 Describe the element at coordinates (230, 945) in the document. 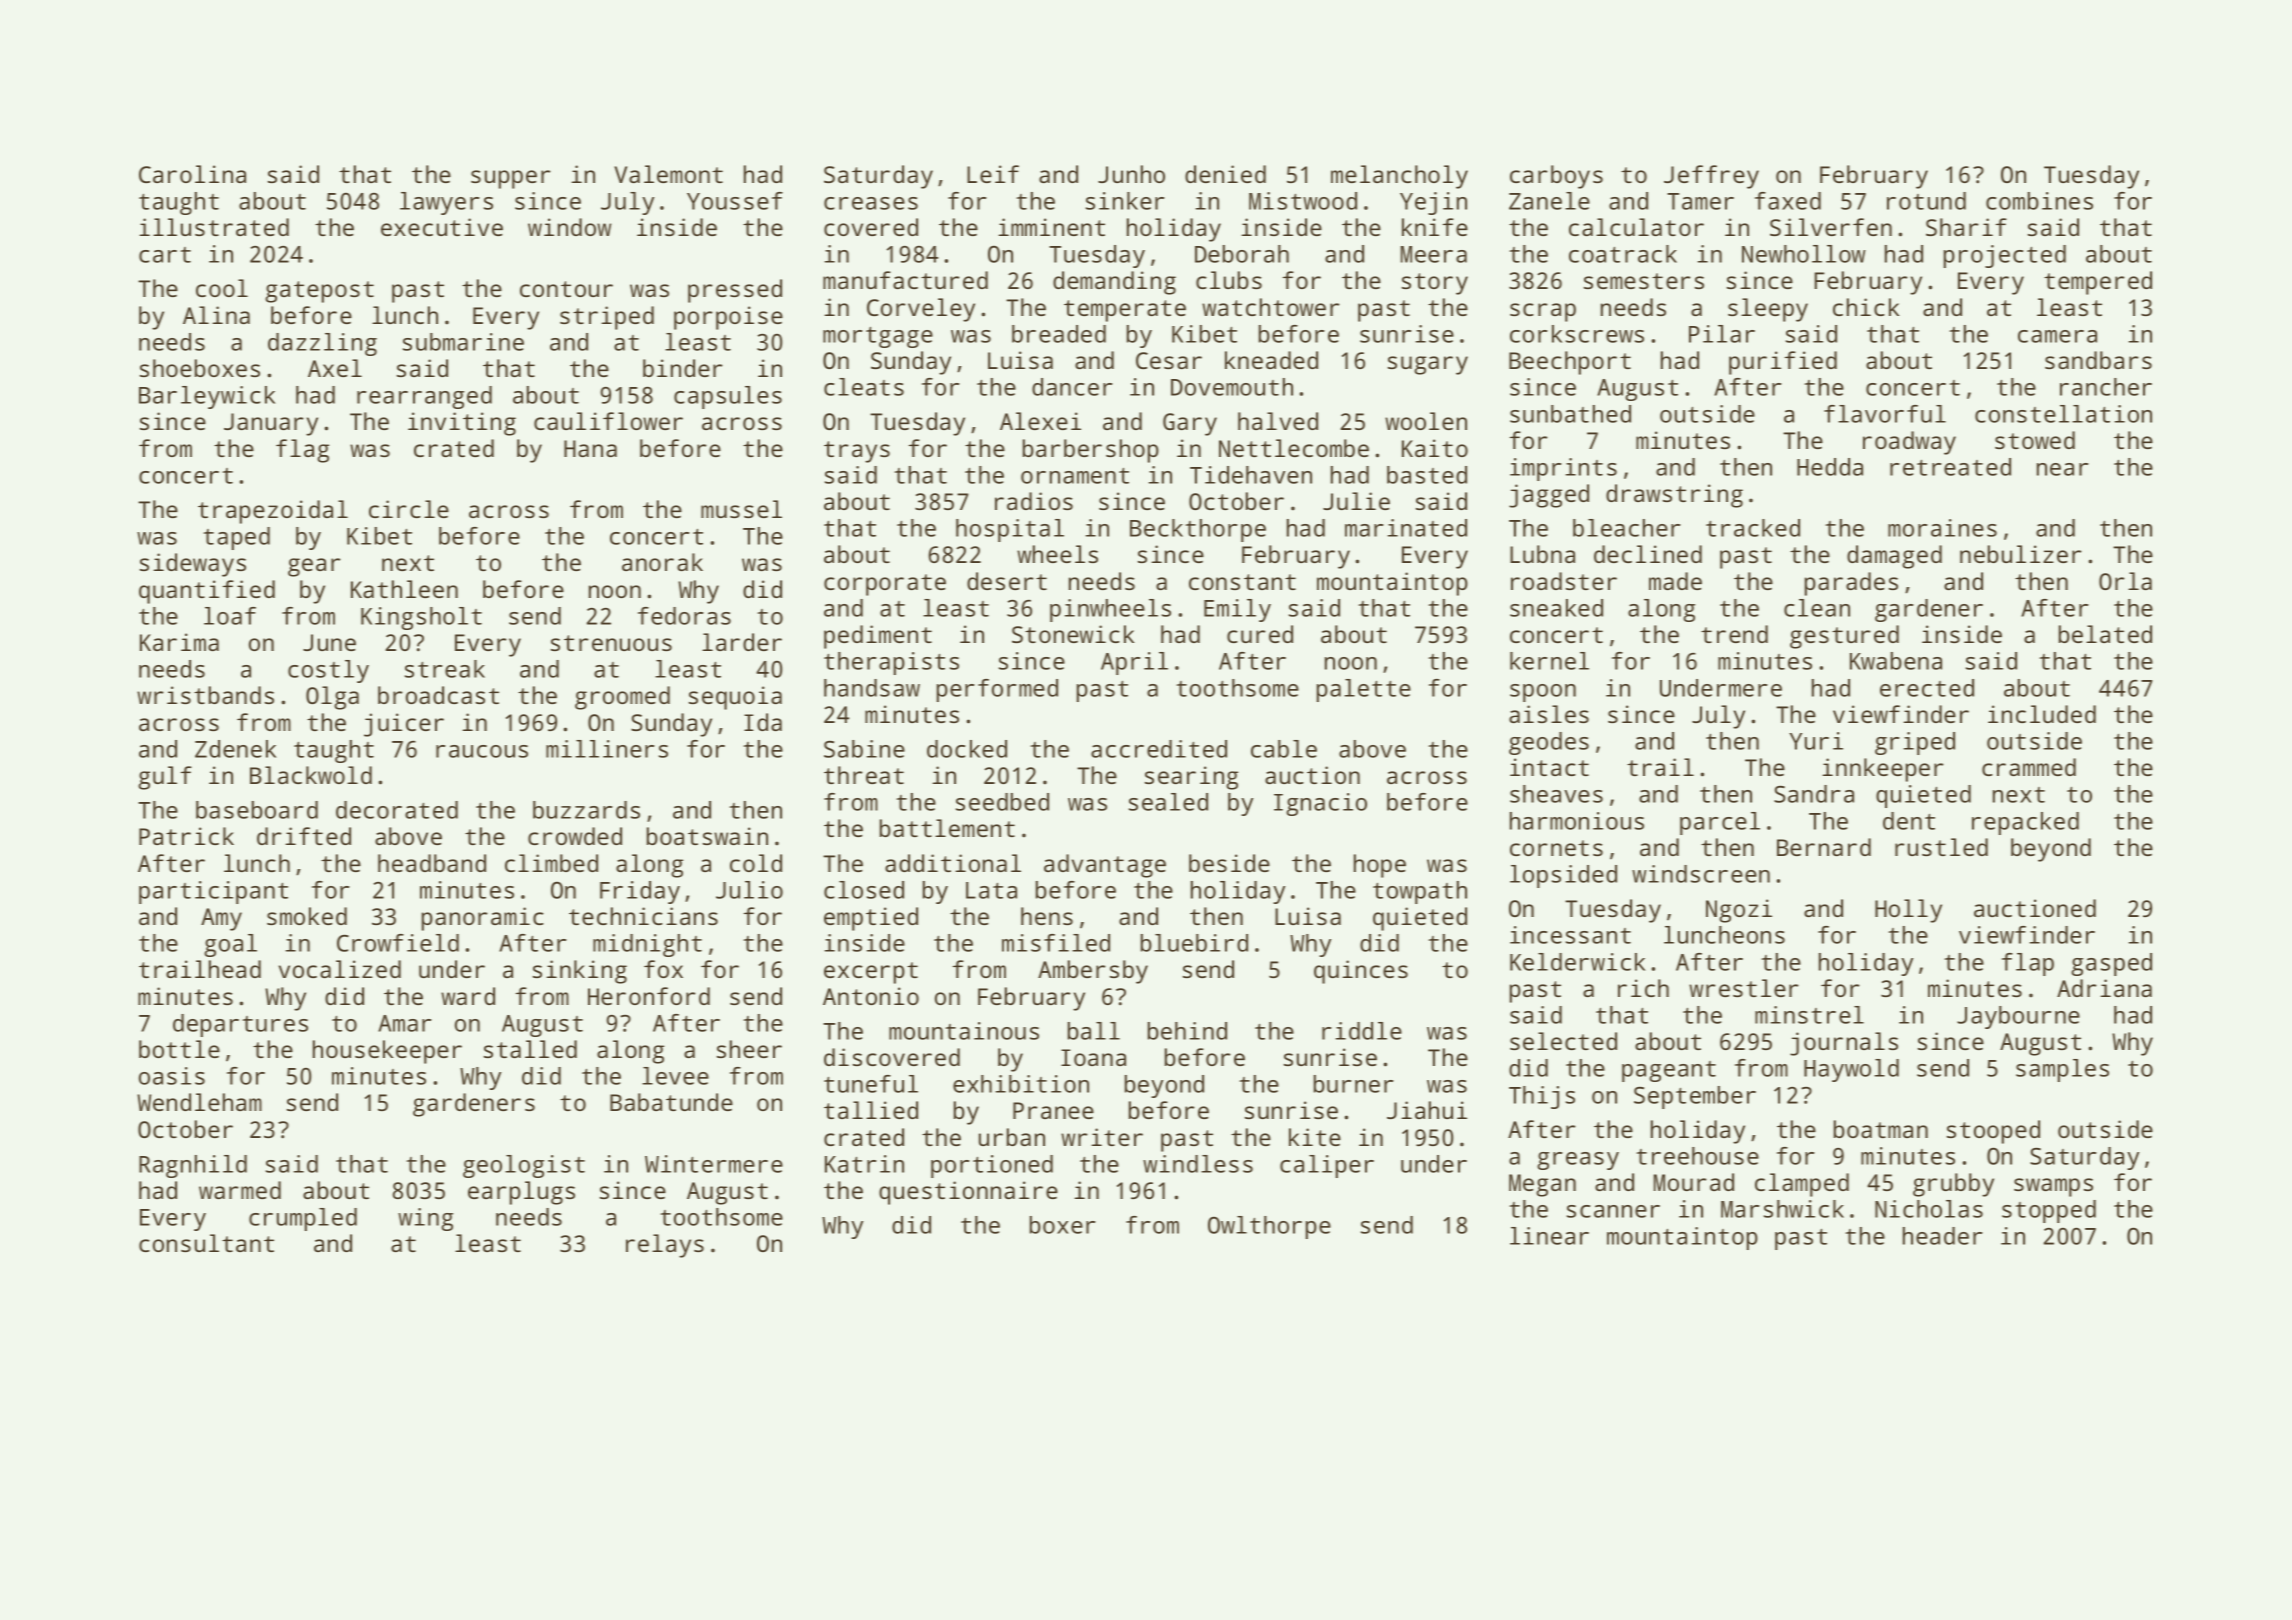

I see `goal` at that location.
